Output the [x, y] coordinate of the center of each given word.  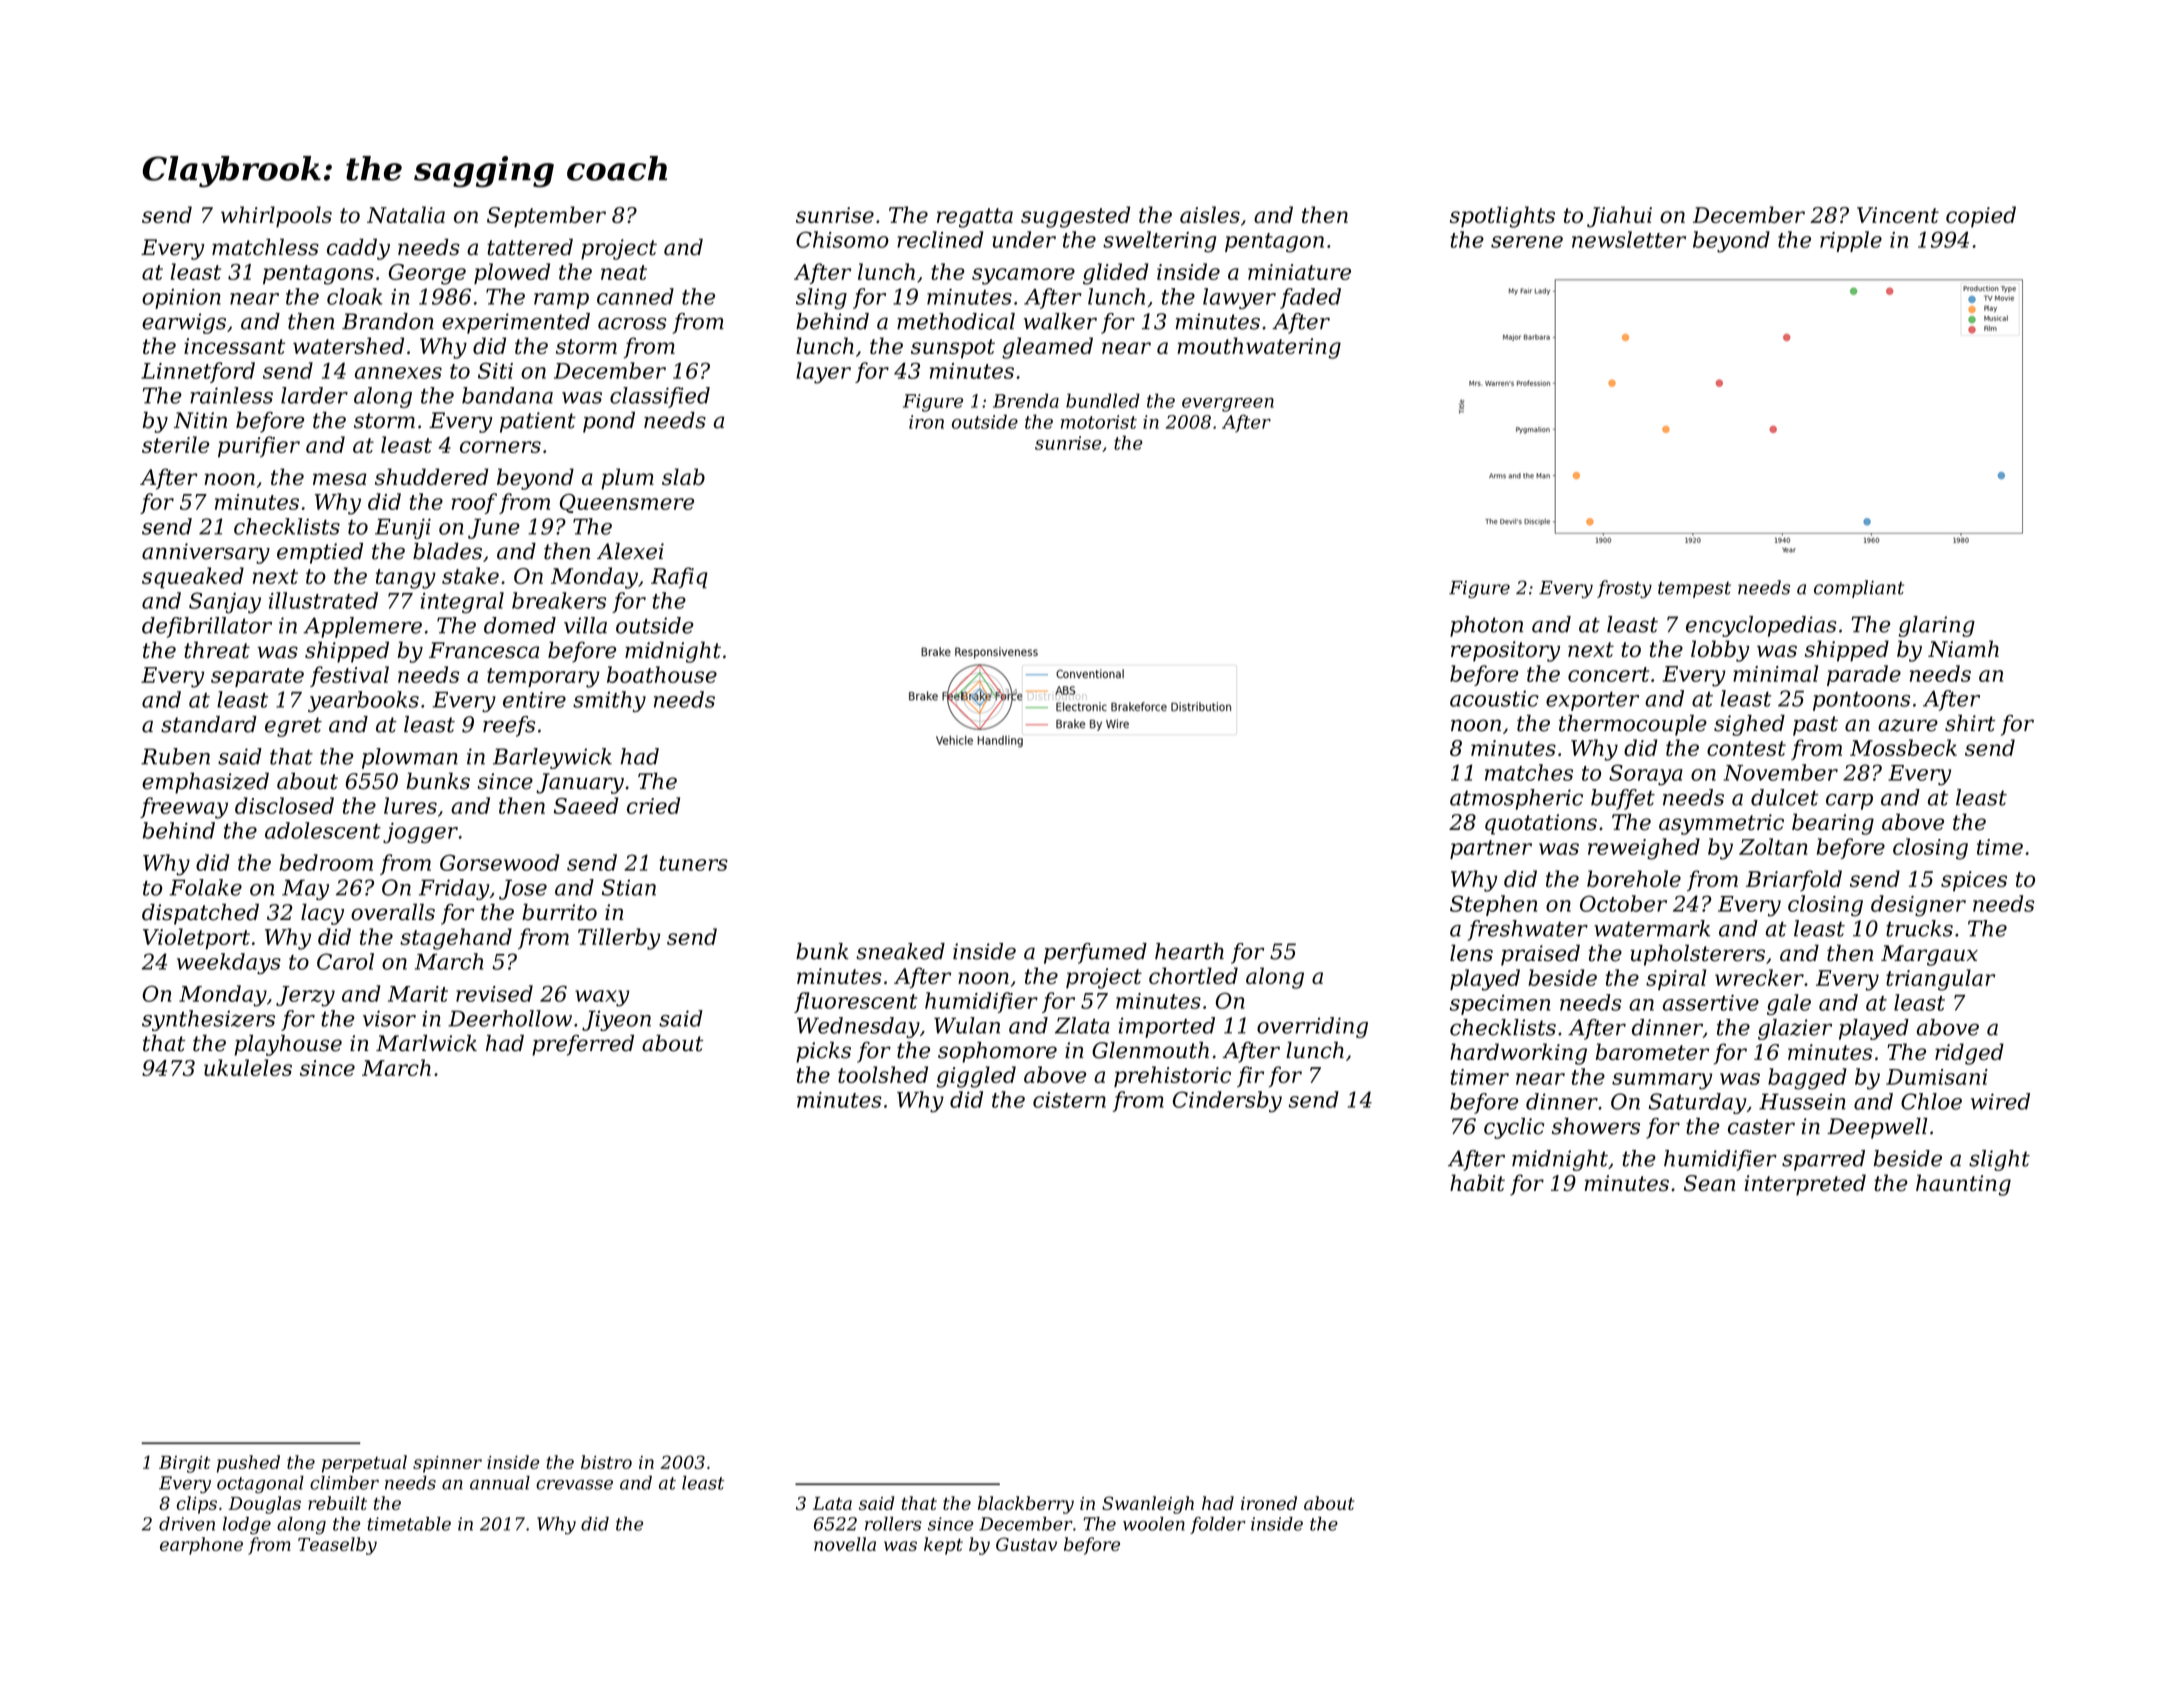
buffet [1623, 799]
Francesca [484, 650]
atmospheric [1516, 799]
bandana [507, 395]
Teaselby [337, 1546]
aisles [1210, 214]
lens [1471, 953]
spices [1974, 881]
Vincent [1898, 215]
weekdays [229, 963]
